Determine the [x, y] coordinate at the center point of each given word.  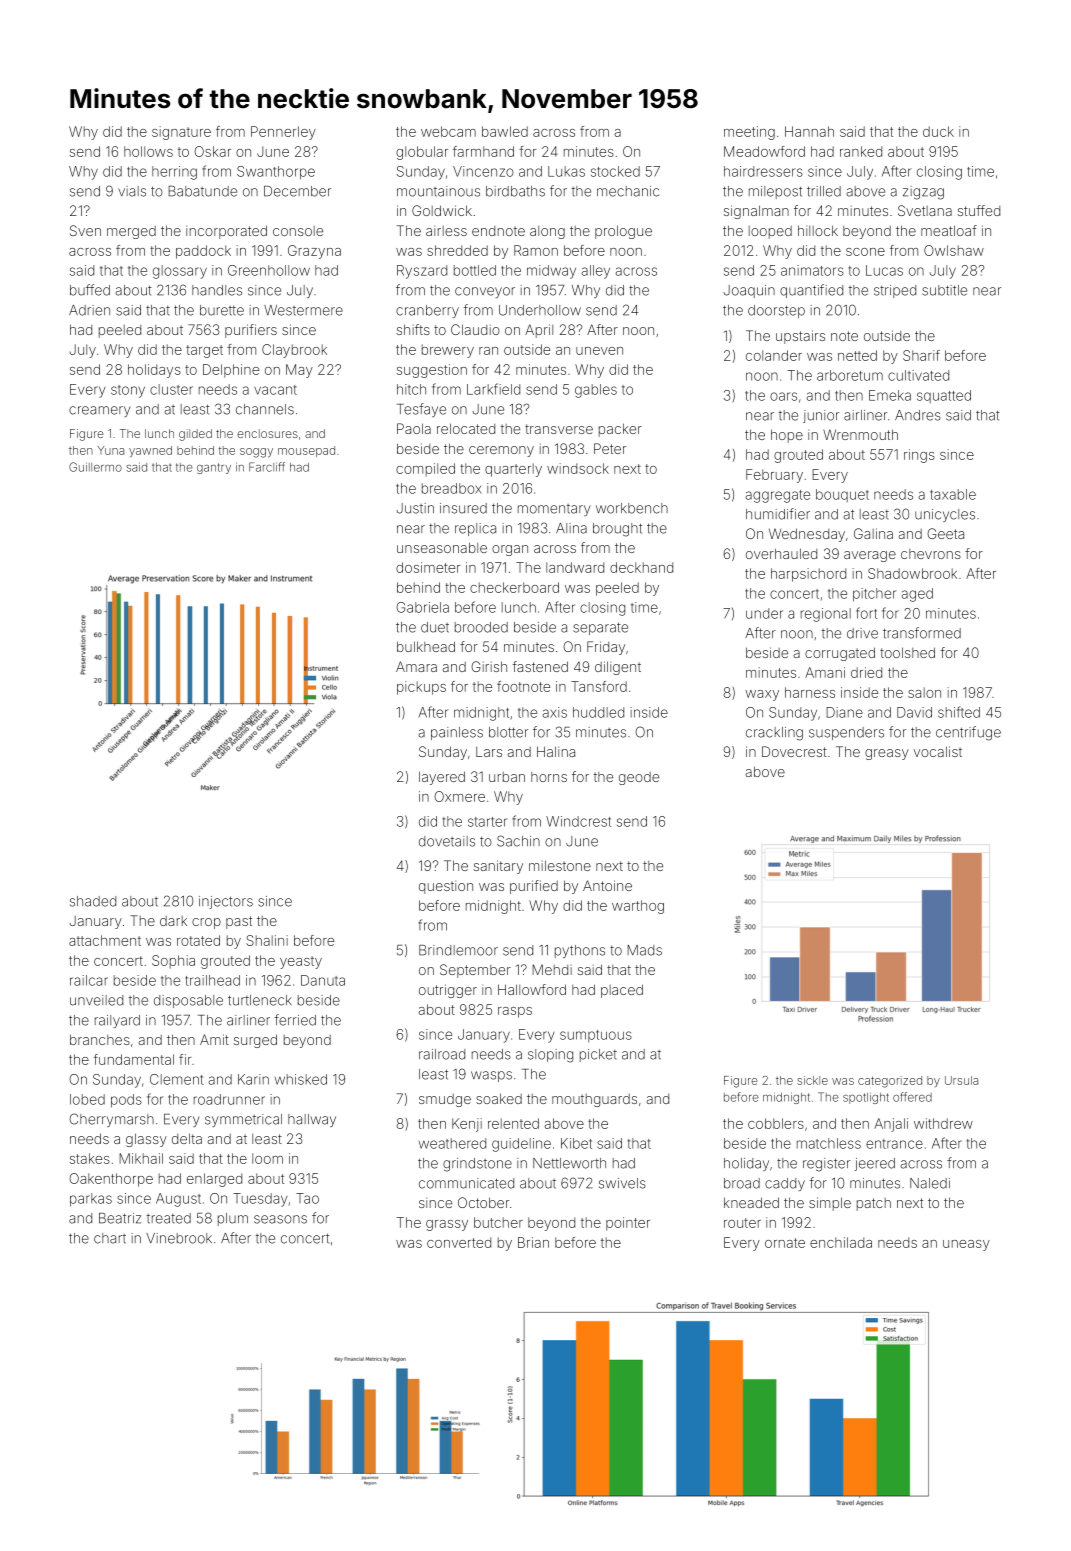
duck [938, 131]
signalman [756, 212]
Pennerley [283, 133]
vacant [275, 390]
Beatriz [120, 1218]
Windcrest [578, 821]
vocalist [938, 751]
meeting [749, 133]
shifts [413, 329]
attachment [105, 940]
